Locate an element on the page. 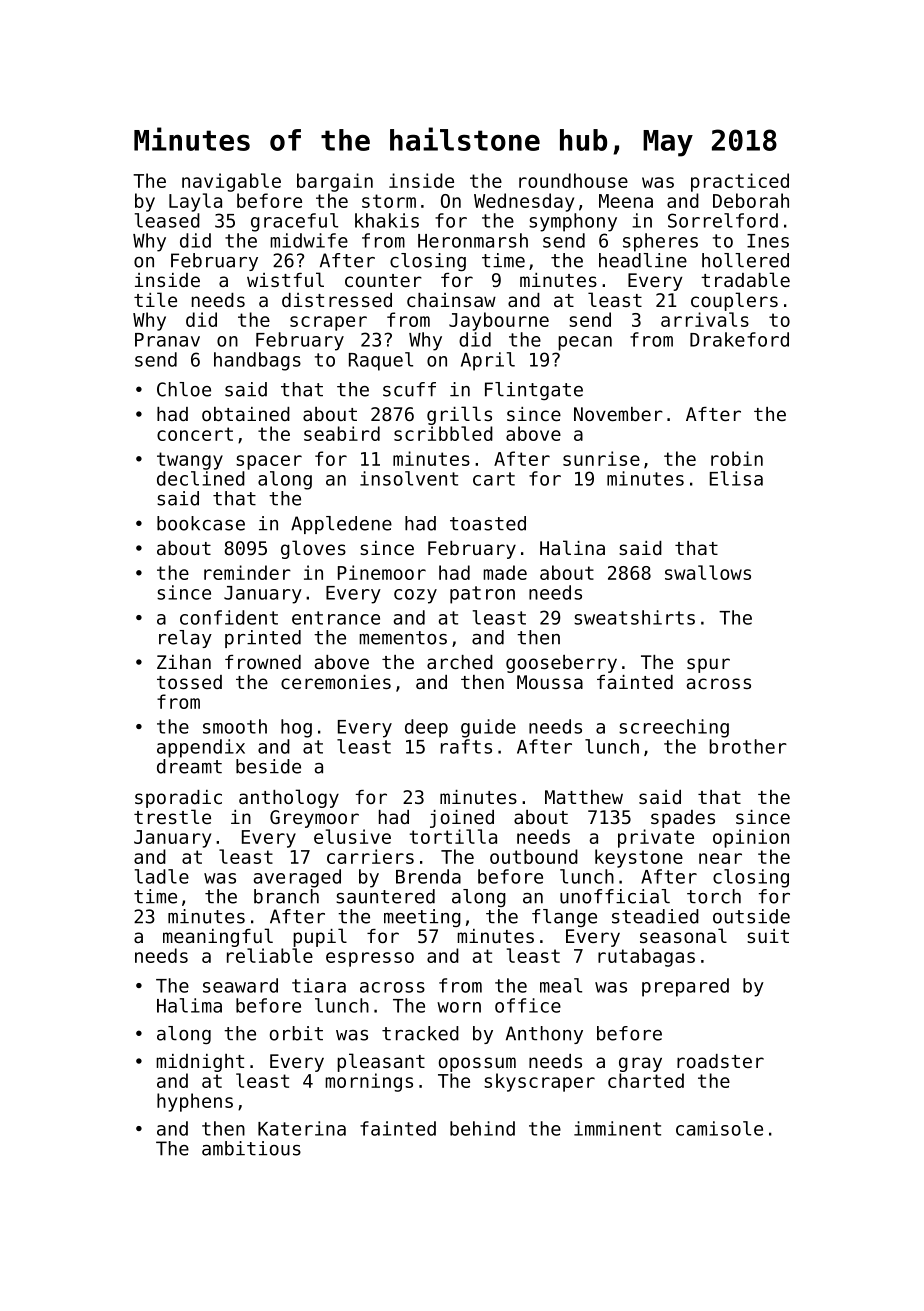  Elisa is located at coordinates (736, 478).
